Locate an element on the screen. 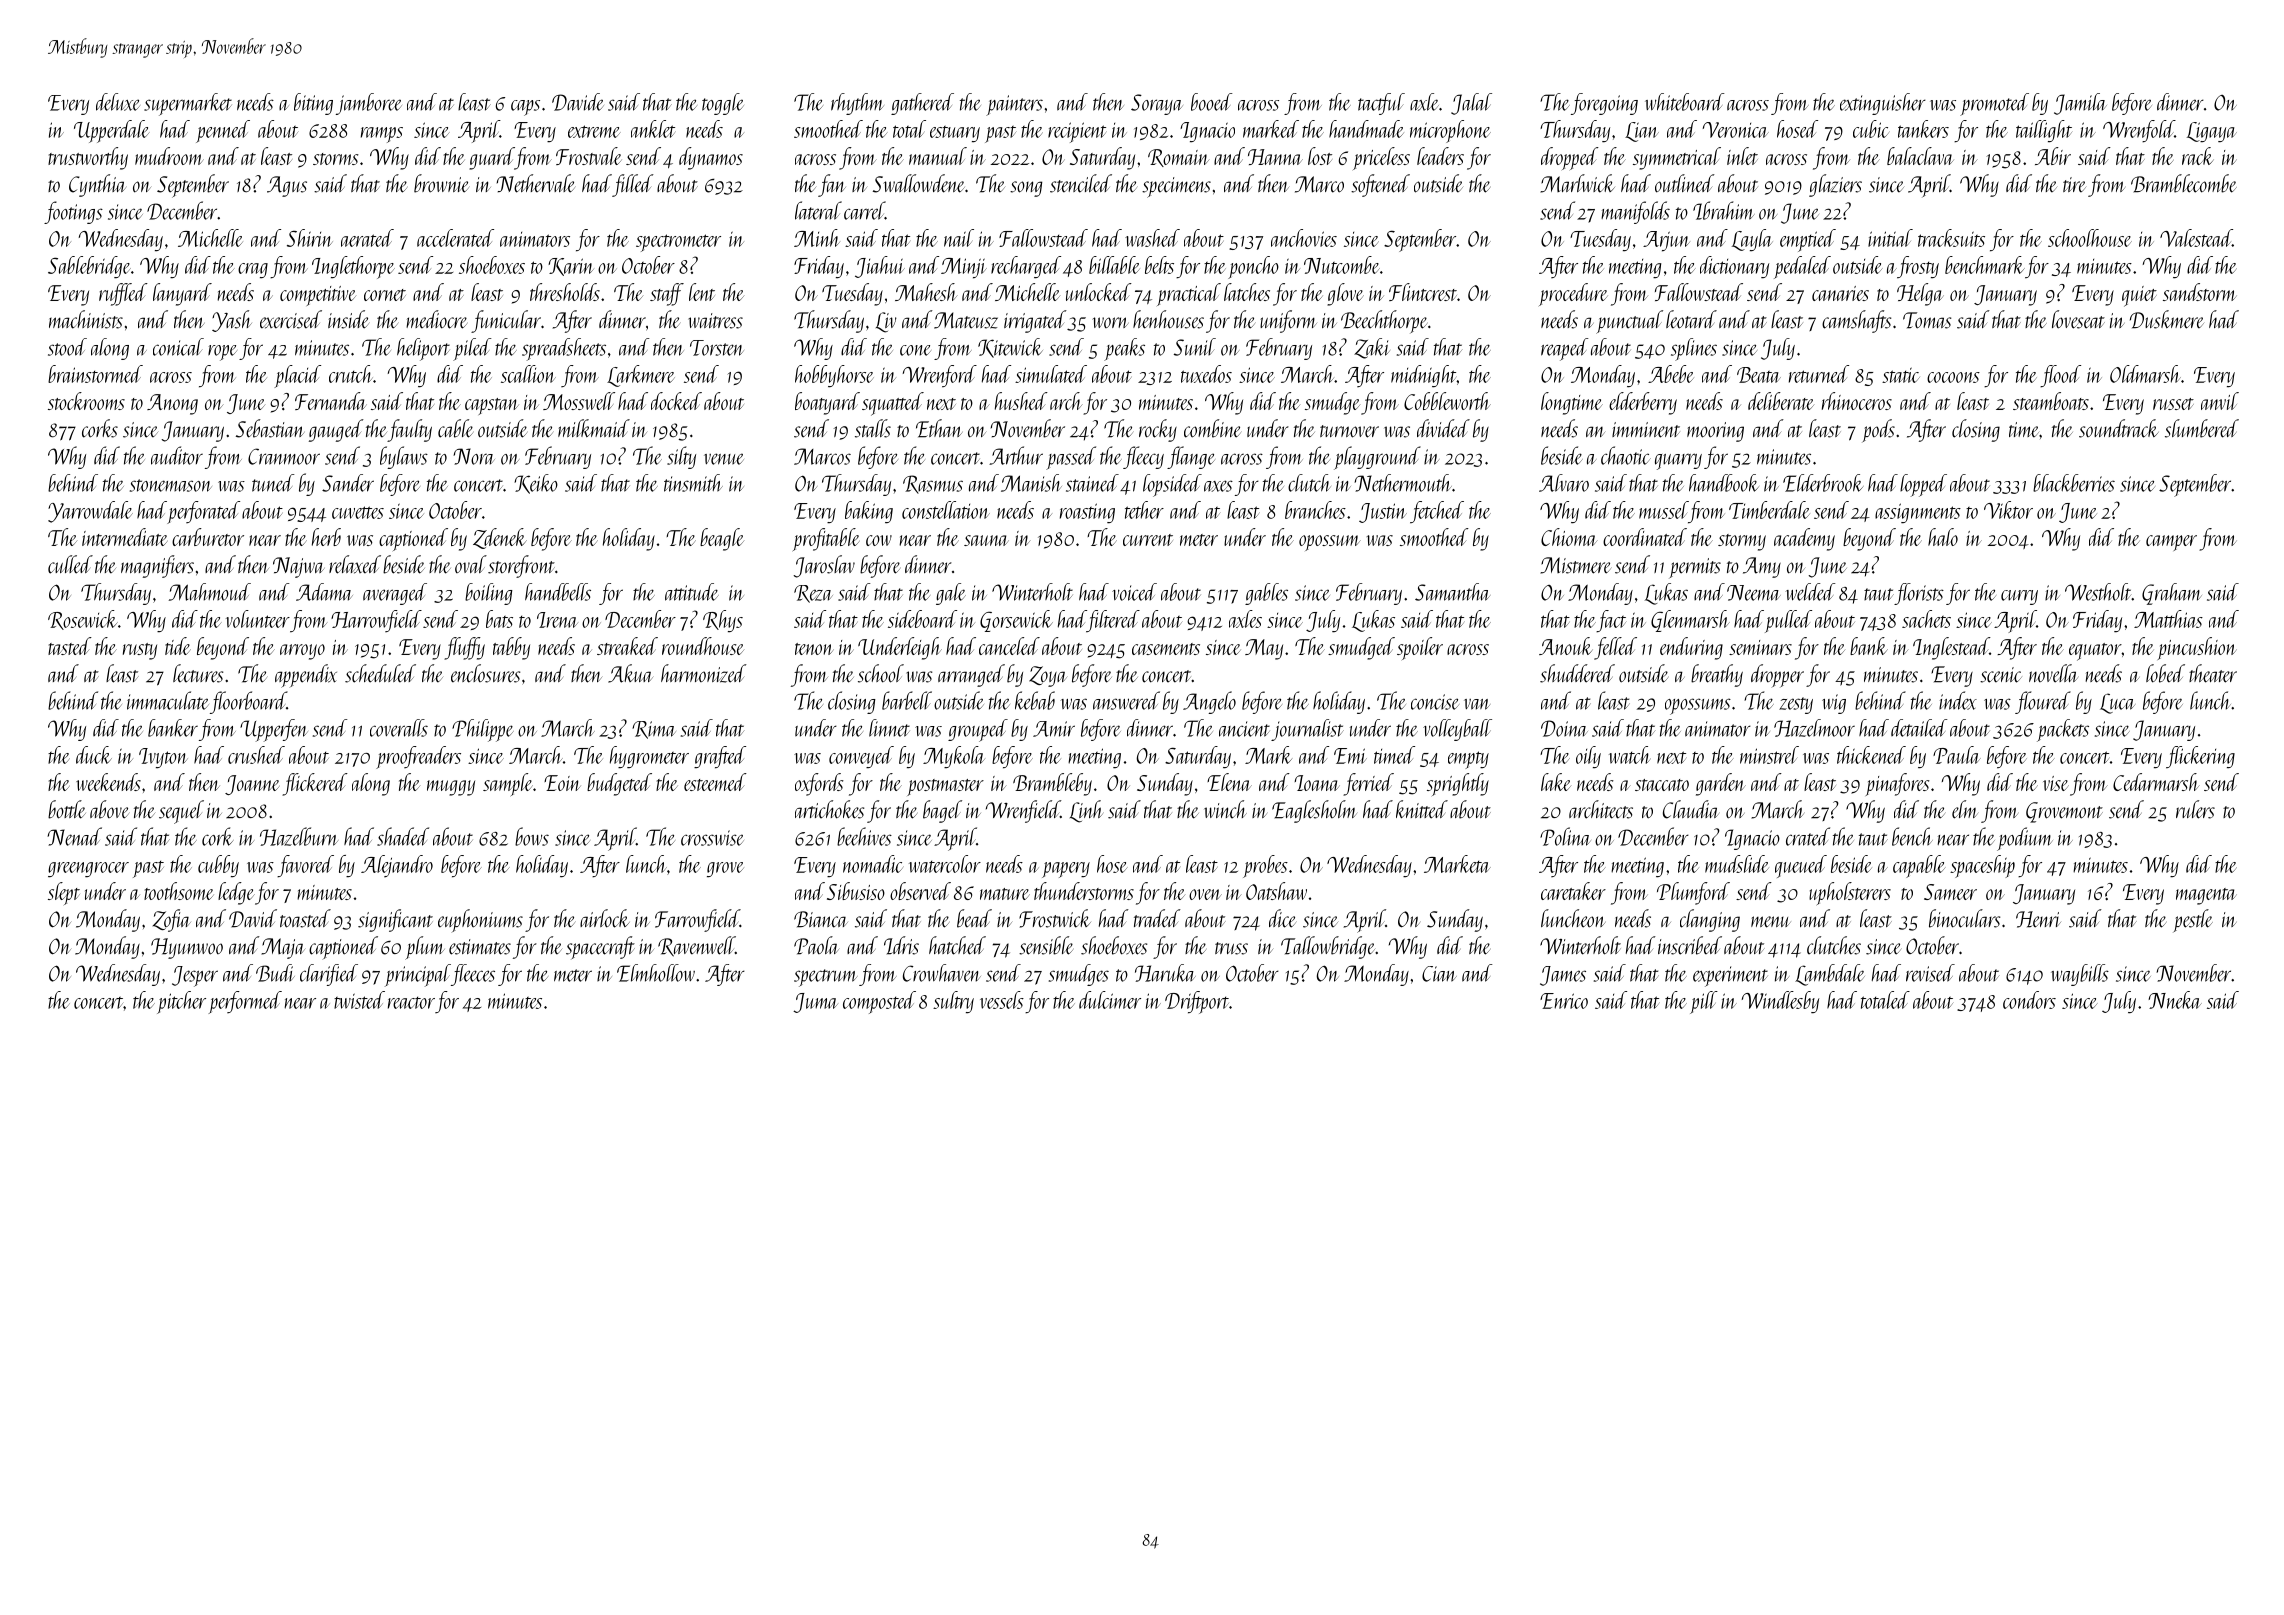  Driftport is located at coordinates (1197, 1002).
